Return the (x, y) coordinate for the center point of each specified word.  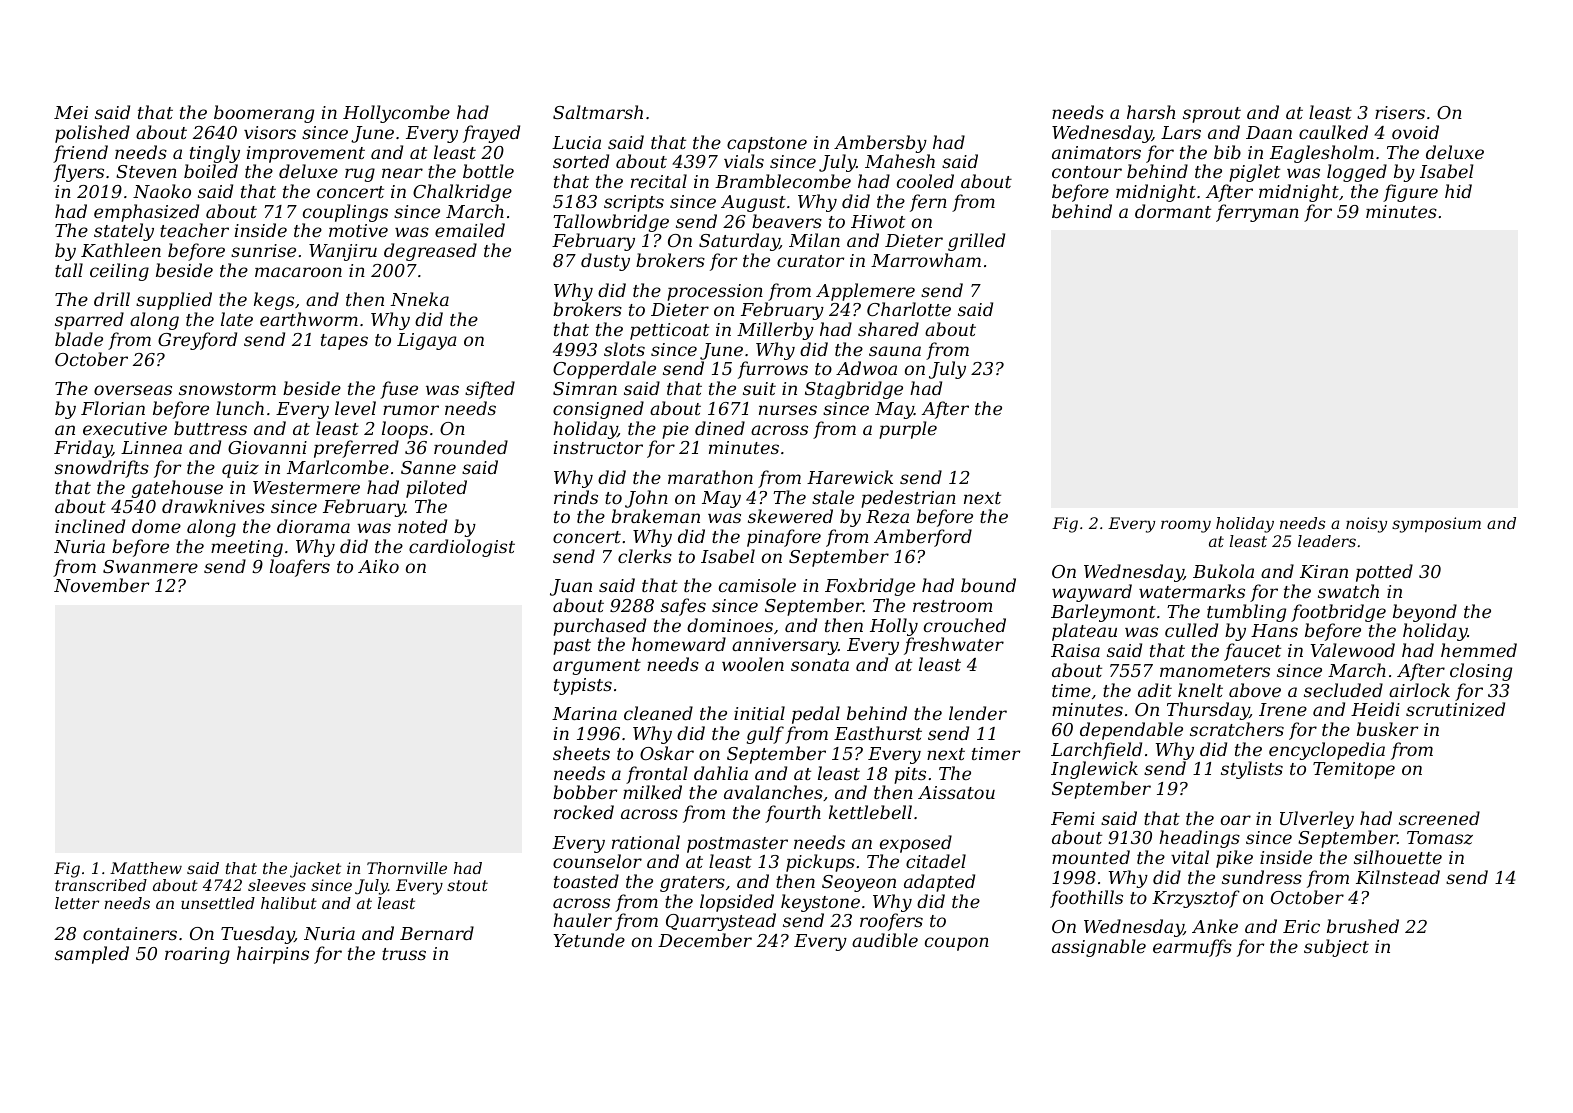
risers (1400, 112)
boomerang (264, 114)
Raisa (1075, 650)
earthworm (309, 319)
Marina (584, 713)
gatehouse (177, 489)
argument (597, 667)
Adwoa (866, 368)
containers (130, 933)
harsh (1151, 112)
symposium (1436, 525)
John (646, 499)
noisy (1366, 525)
